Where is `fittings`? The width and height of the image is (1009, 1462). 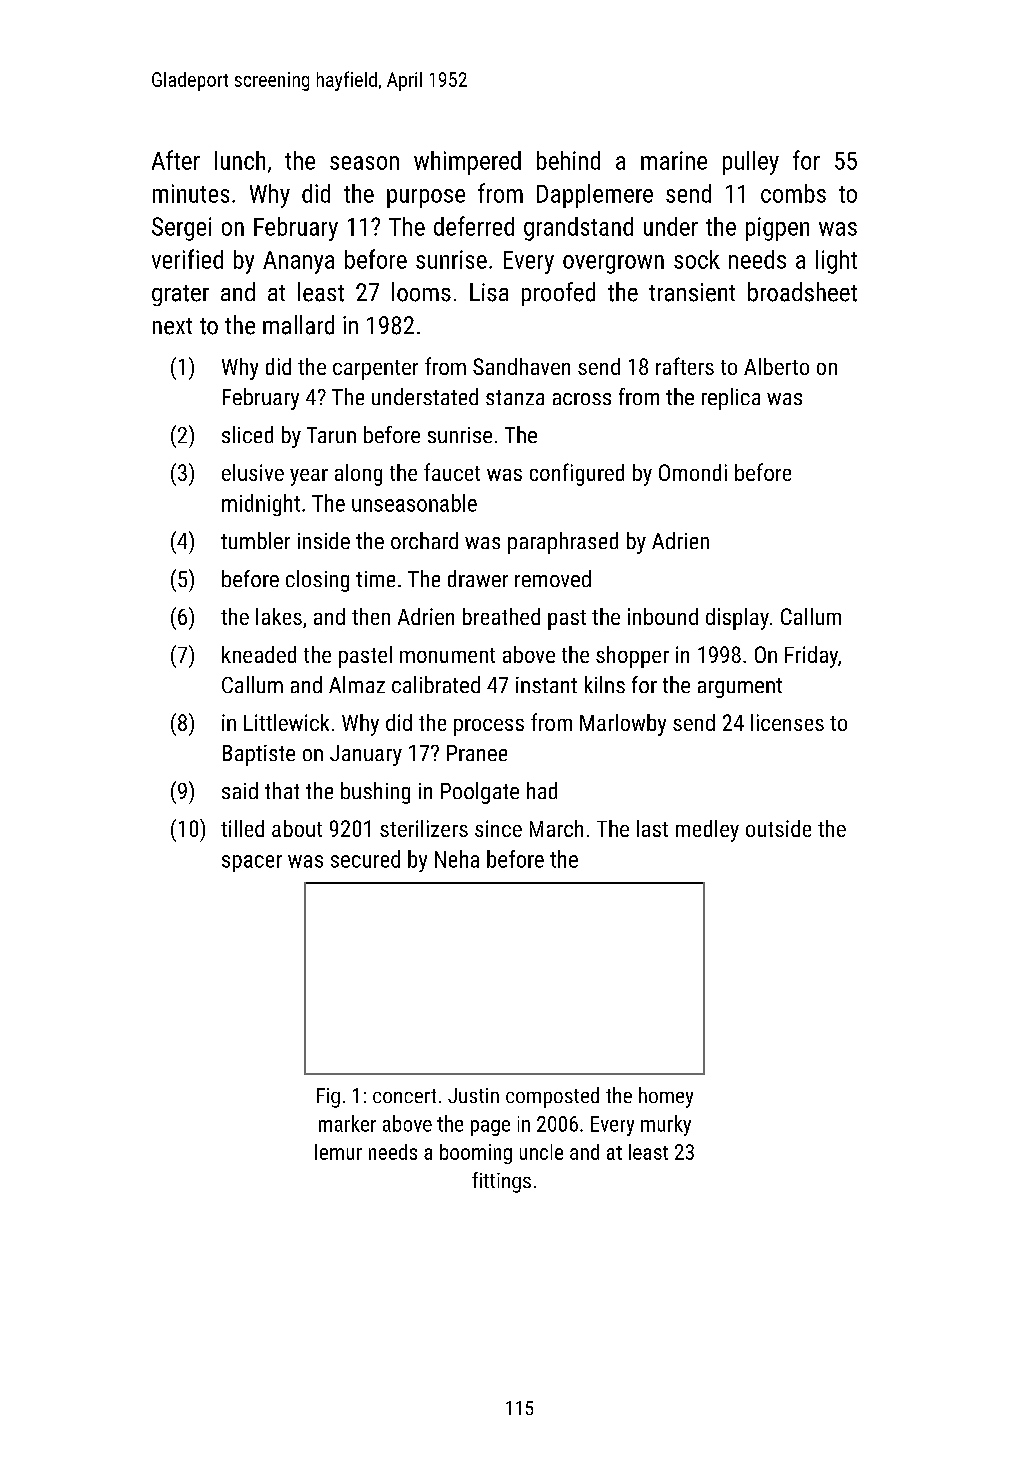
fittings is located at coordinates (501, 1182).
